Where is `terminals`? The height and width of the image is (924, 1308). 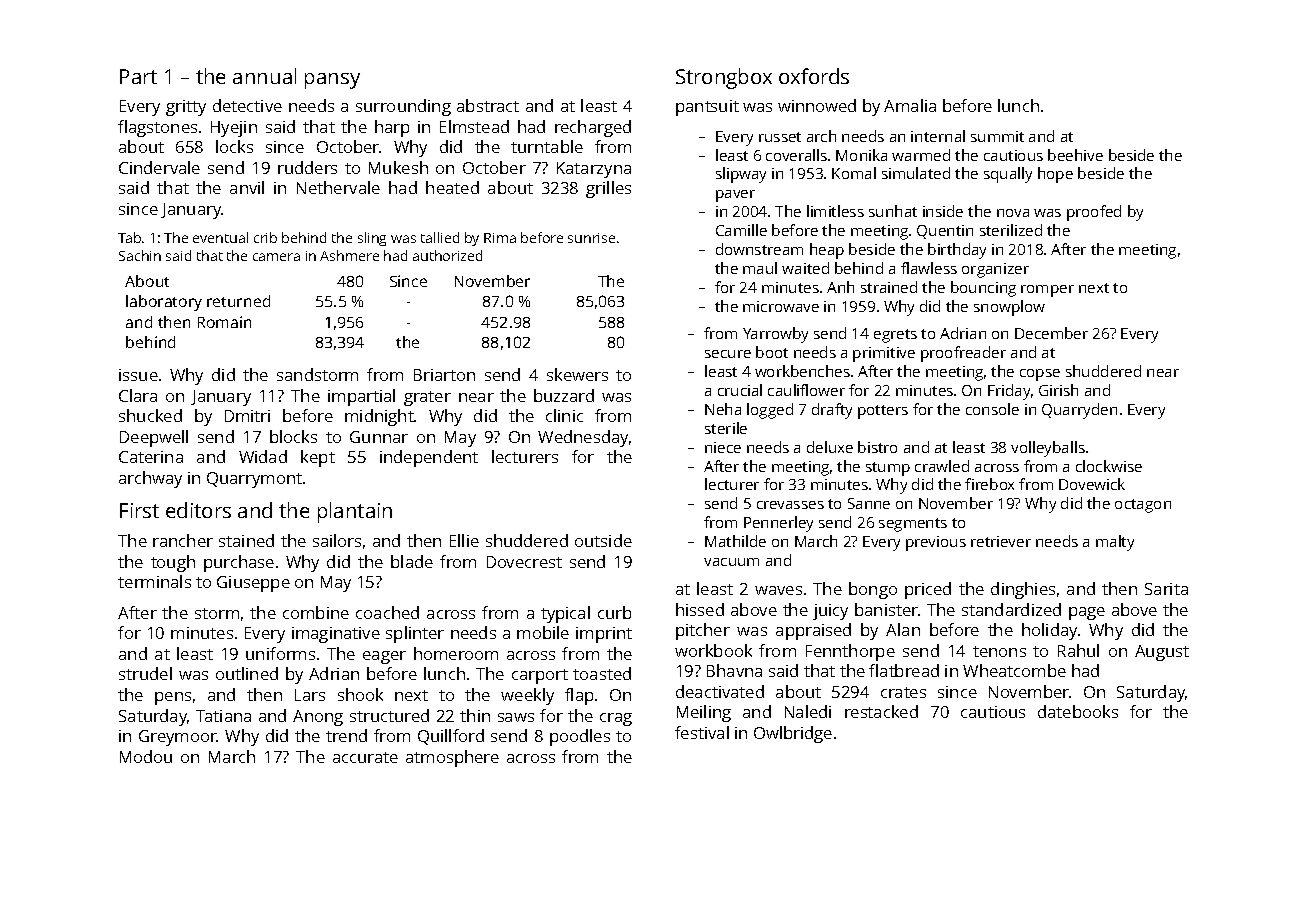
terminals is located at coordinates (154, 581).
